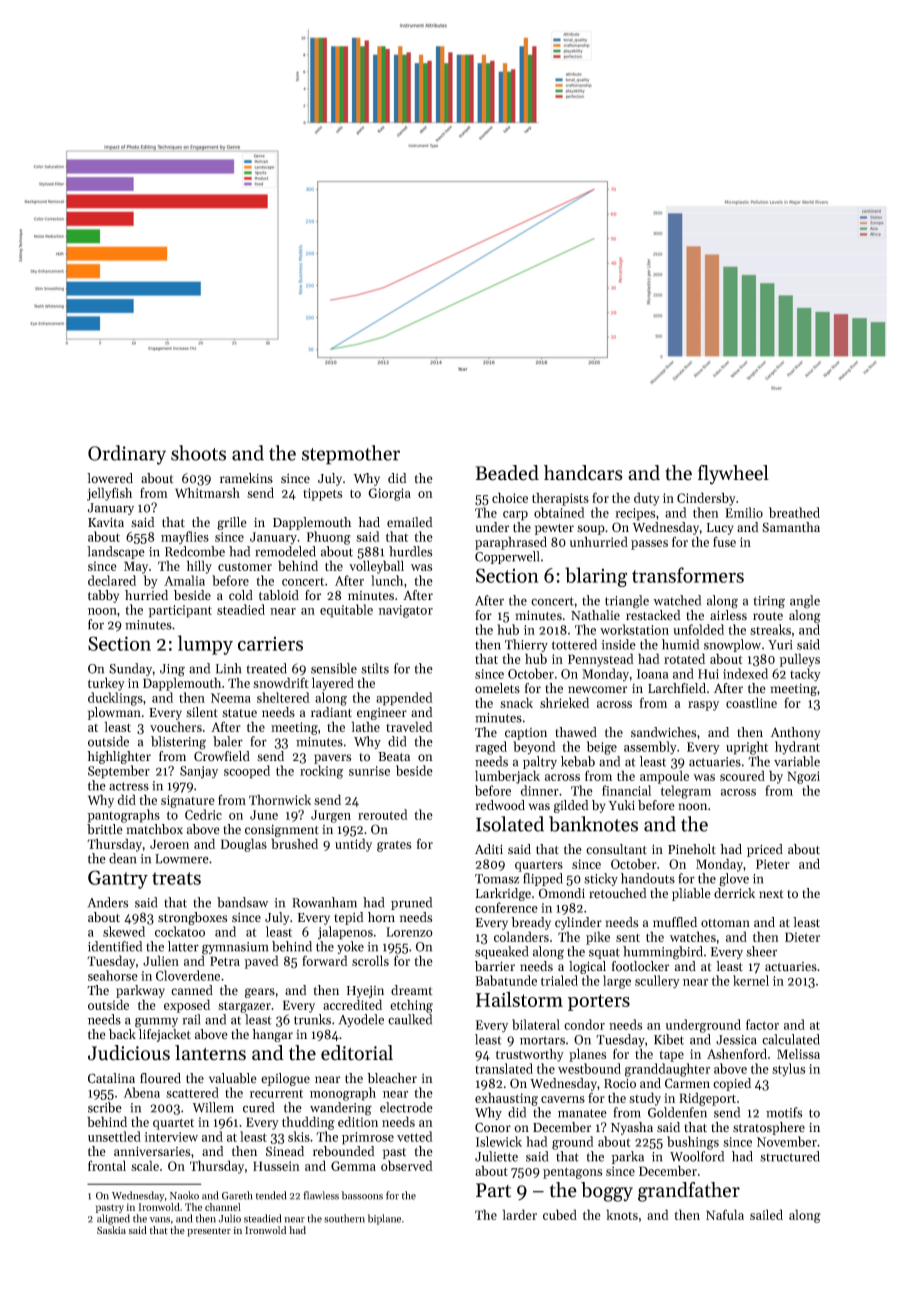  Describe the element at coordinates (506, 1099) in the page. I see `exhausting` at that location.
